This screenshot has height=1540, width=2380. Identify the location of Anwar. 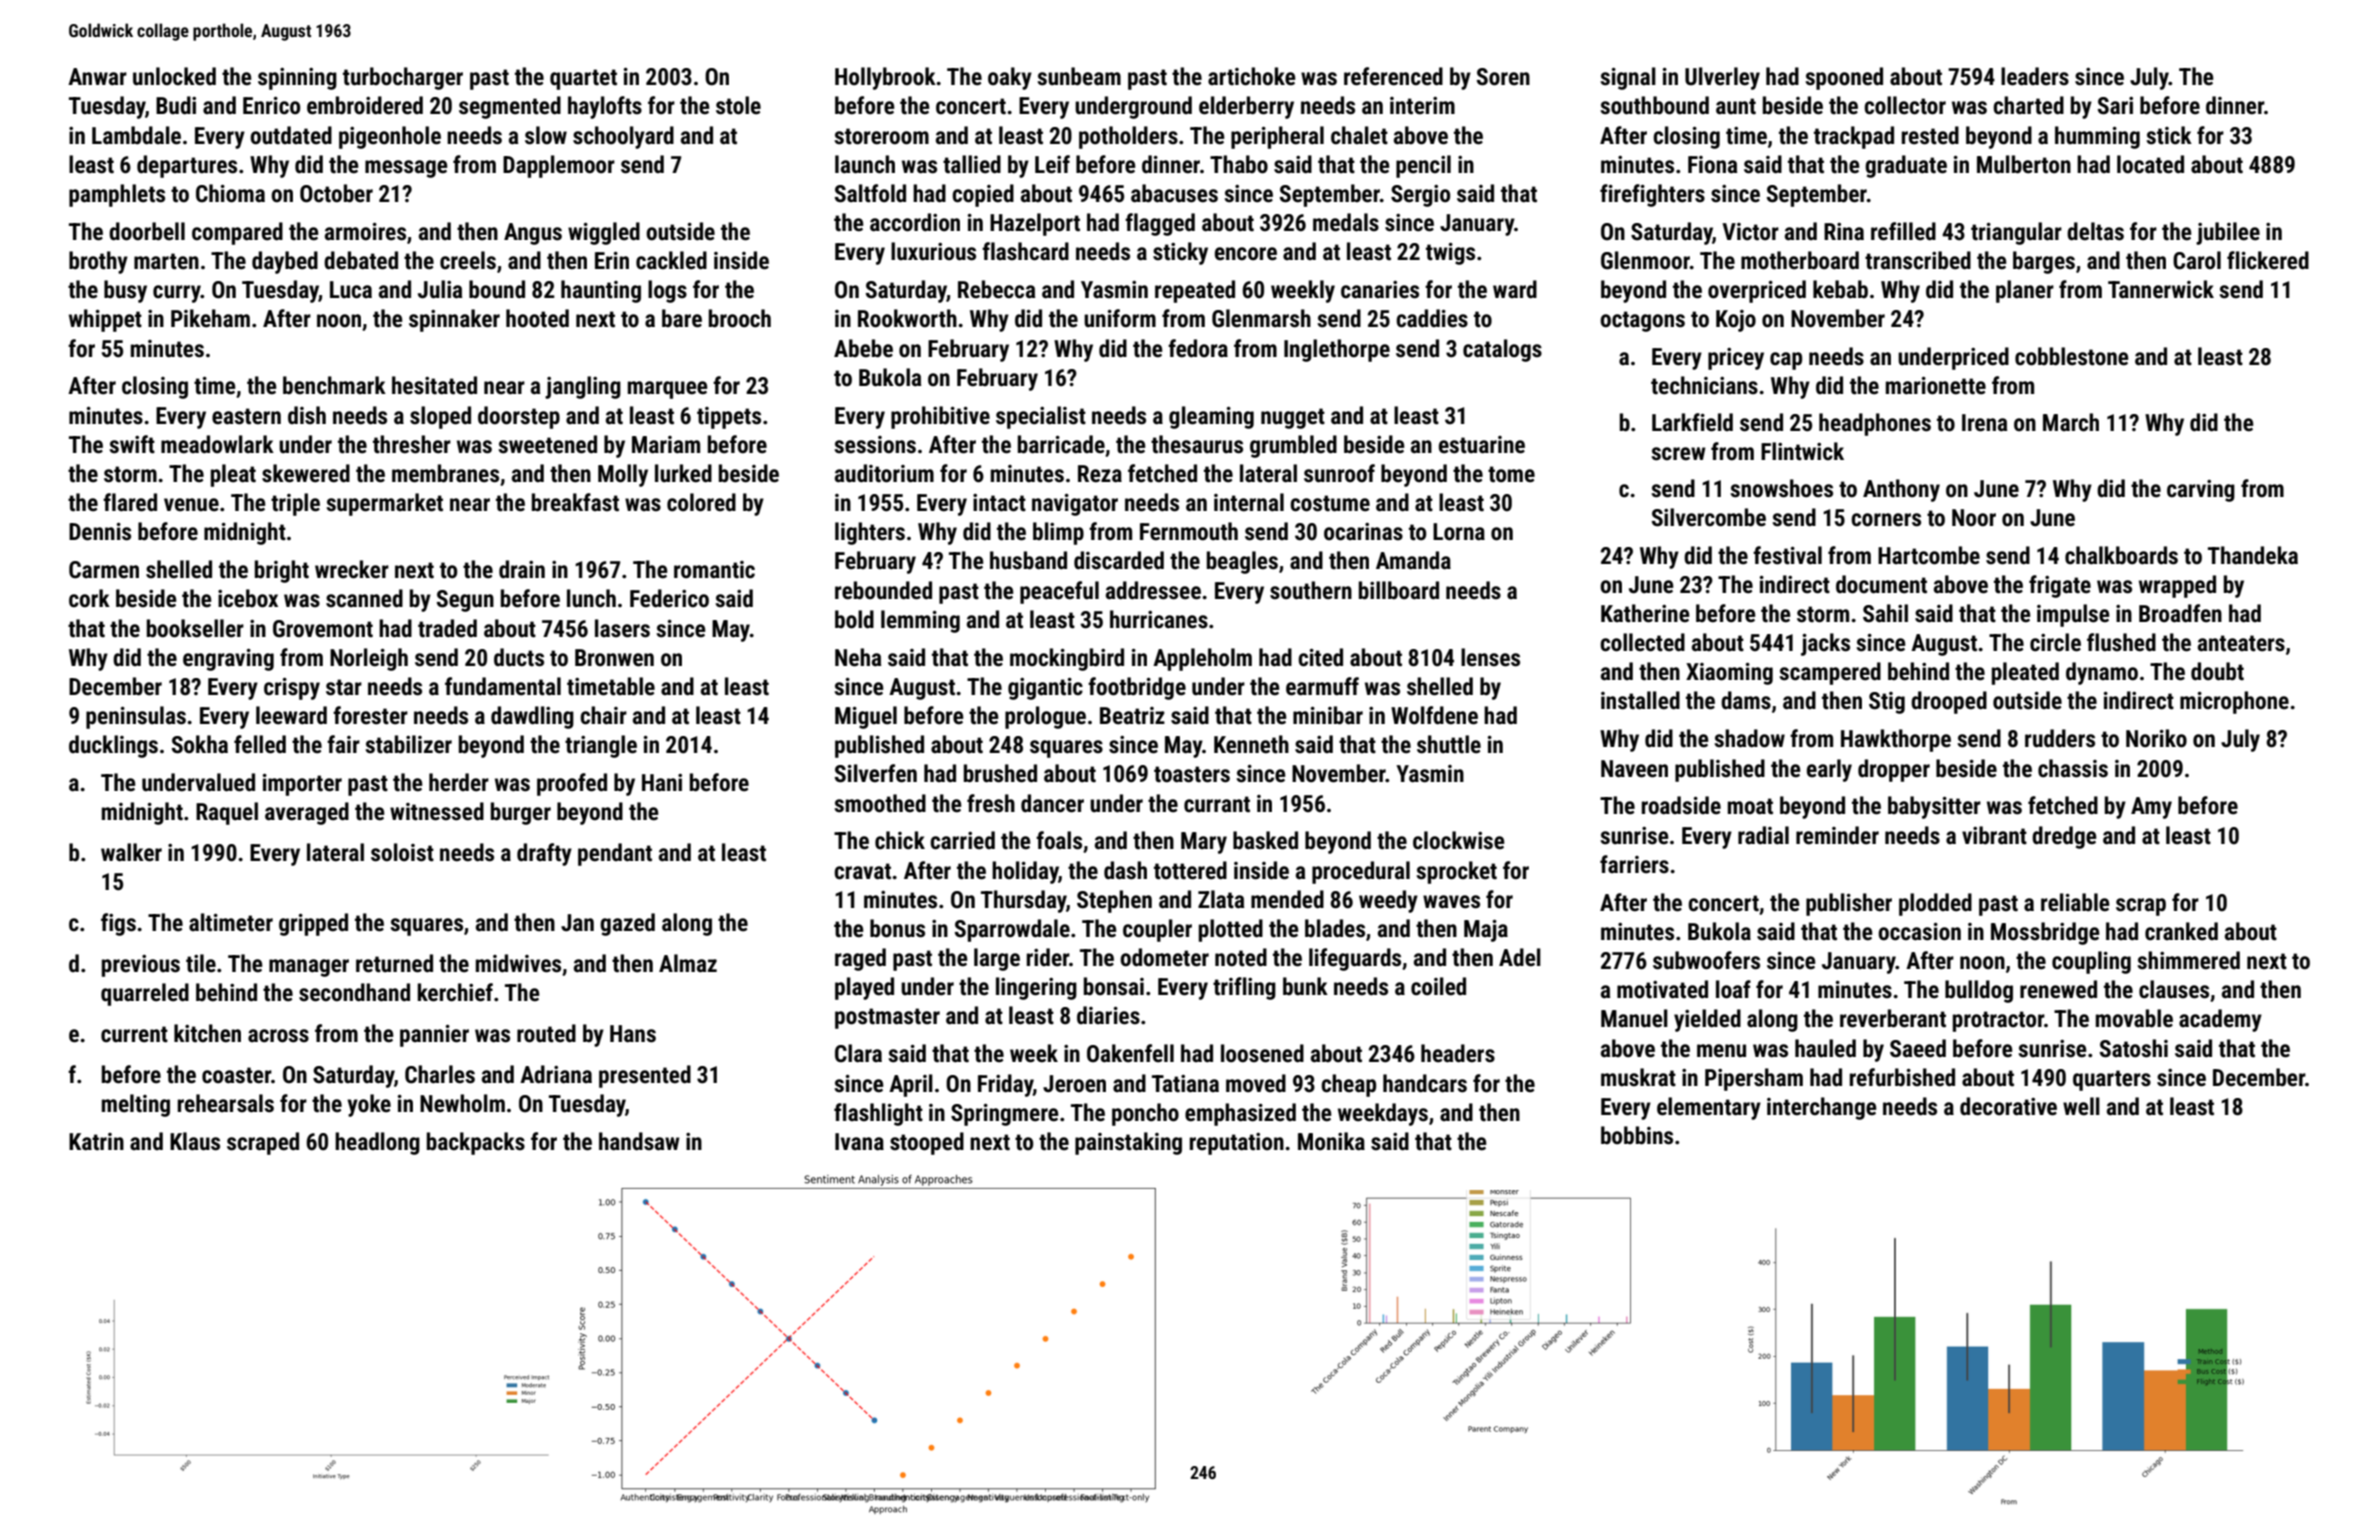
(97, 77).
